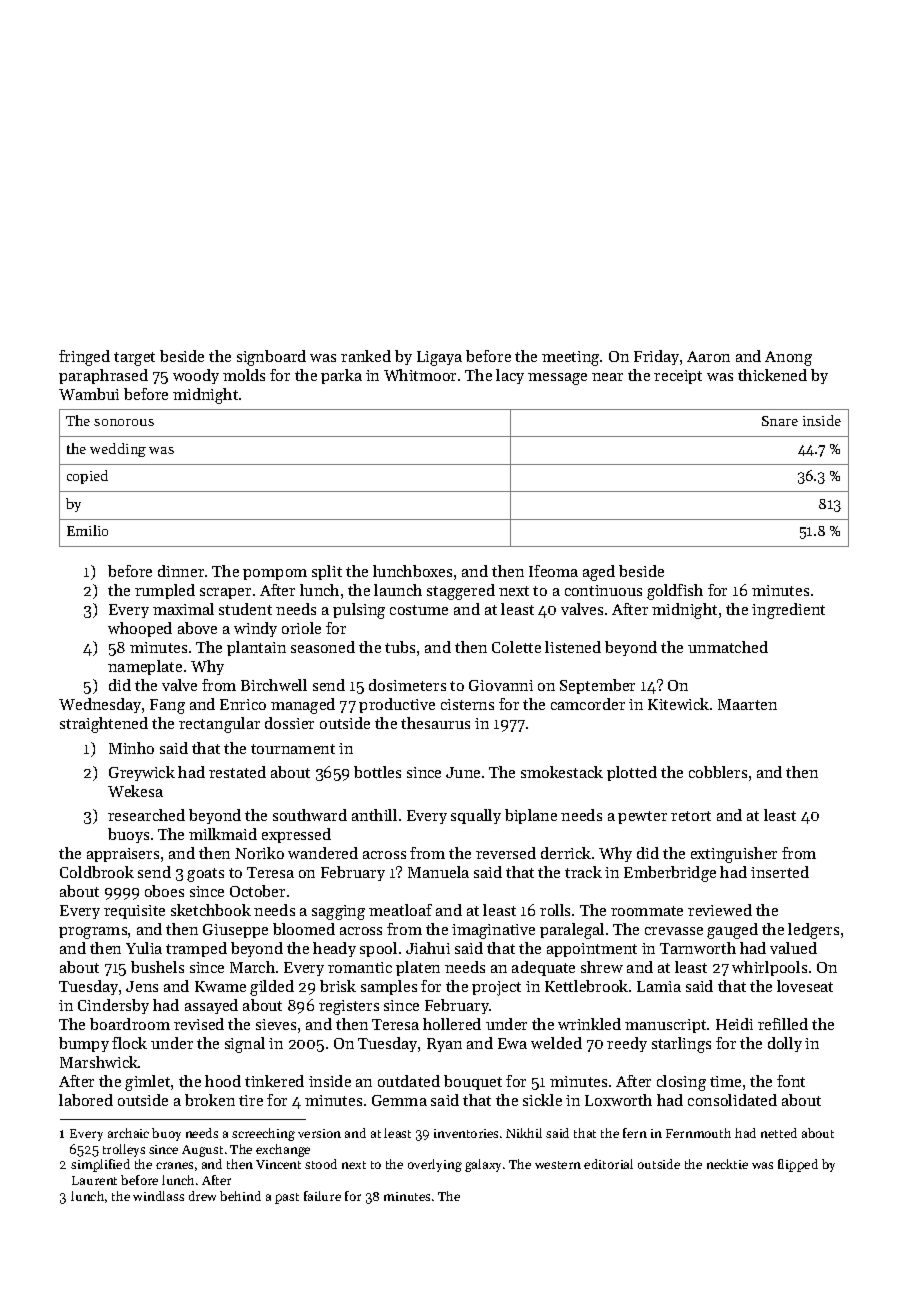  Describe the element at coordinates (118, 450) in the screenshot. I see `wedding` at that location.
